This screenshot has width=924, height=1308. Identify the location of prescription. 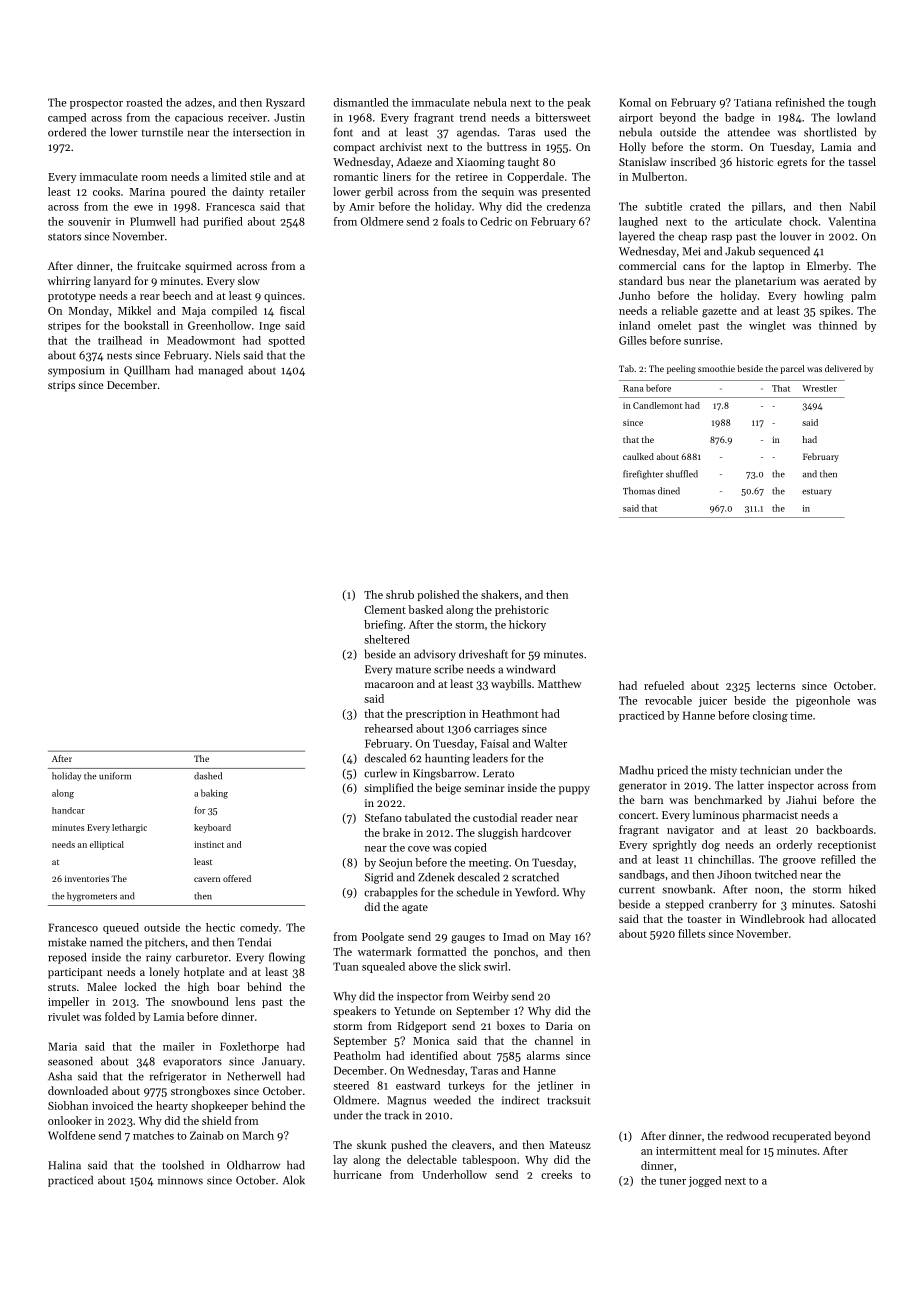
(436, 715).
